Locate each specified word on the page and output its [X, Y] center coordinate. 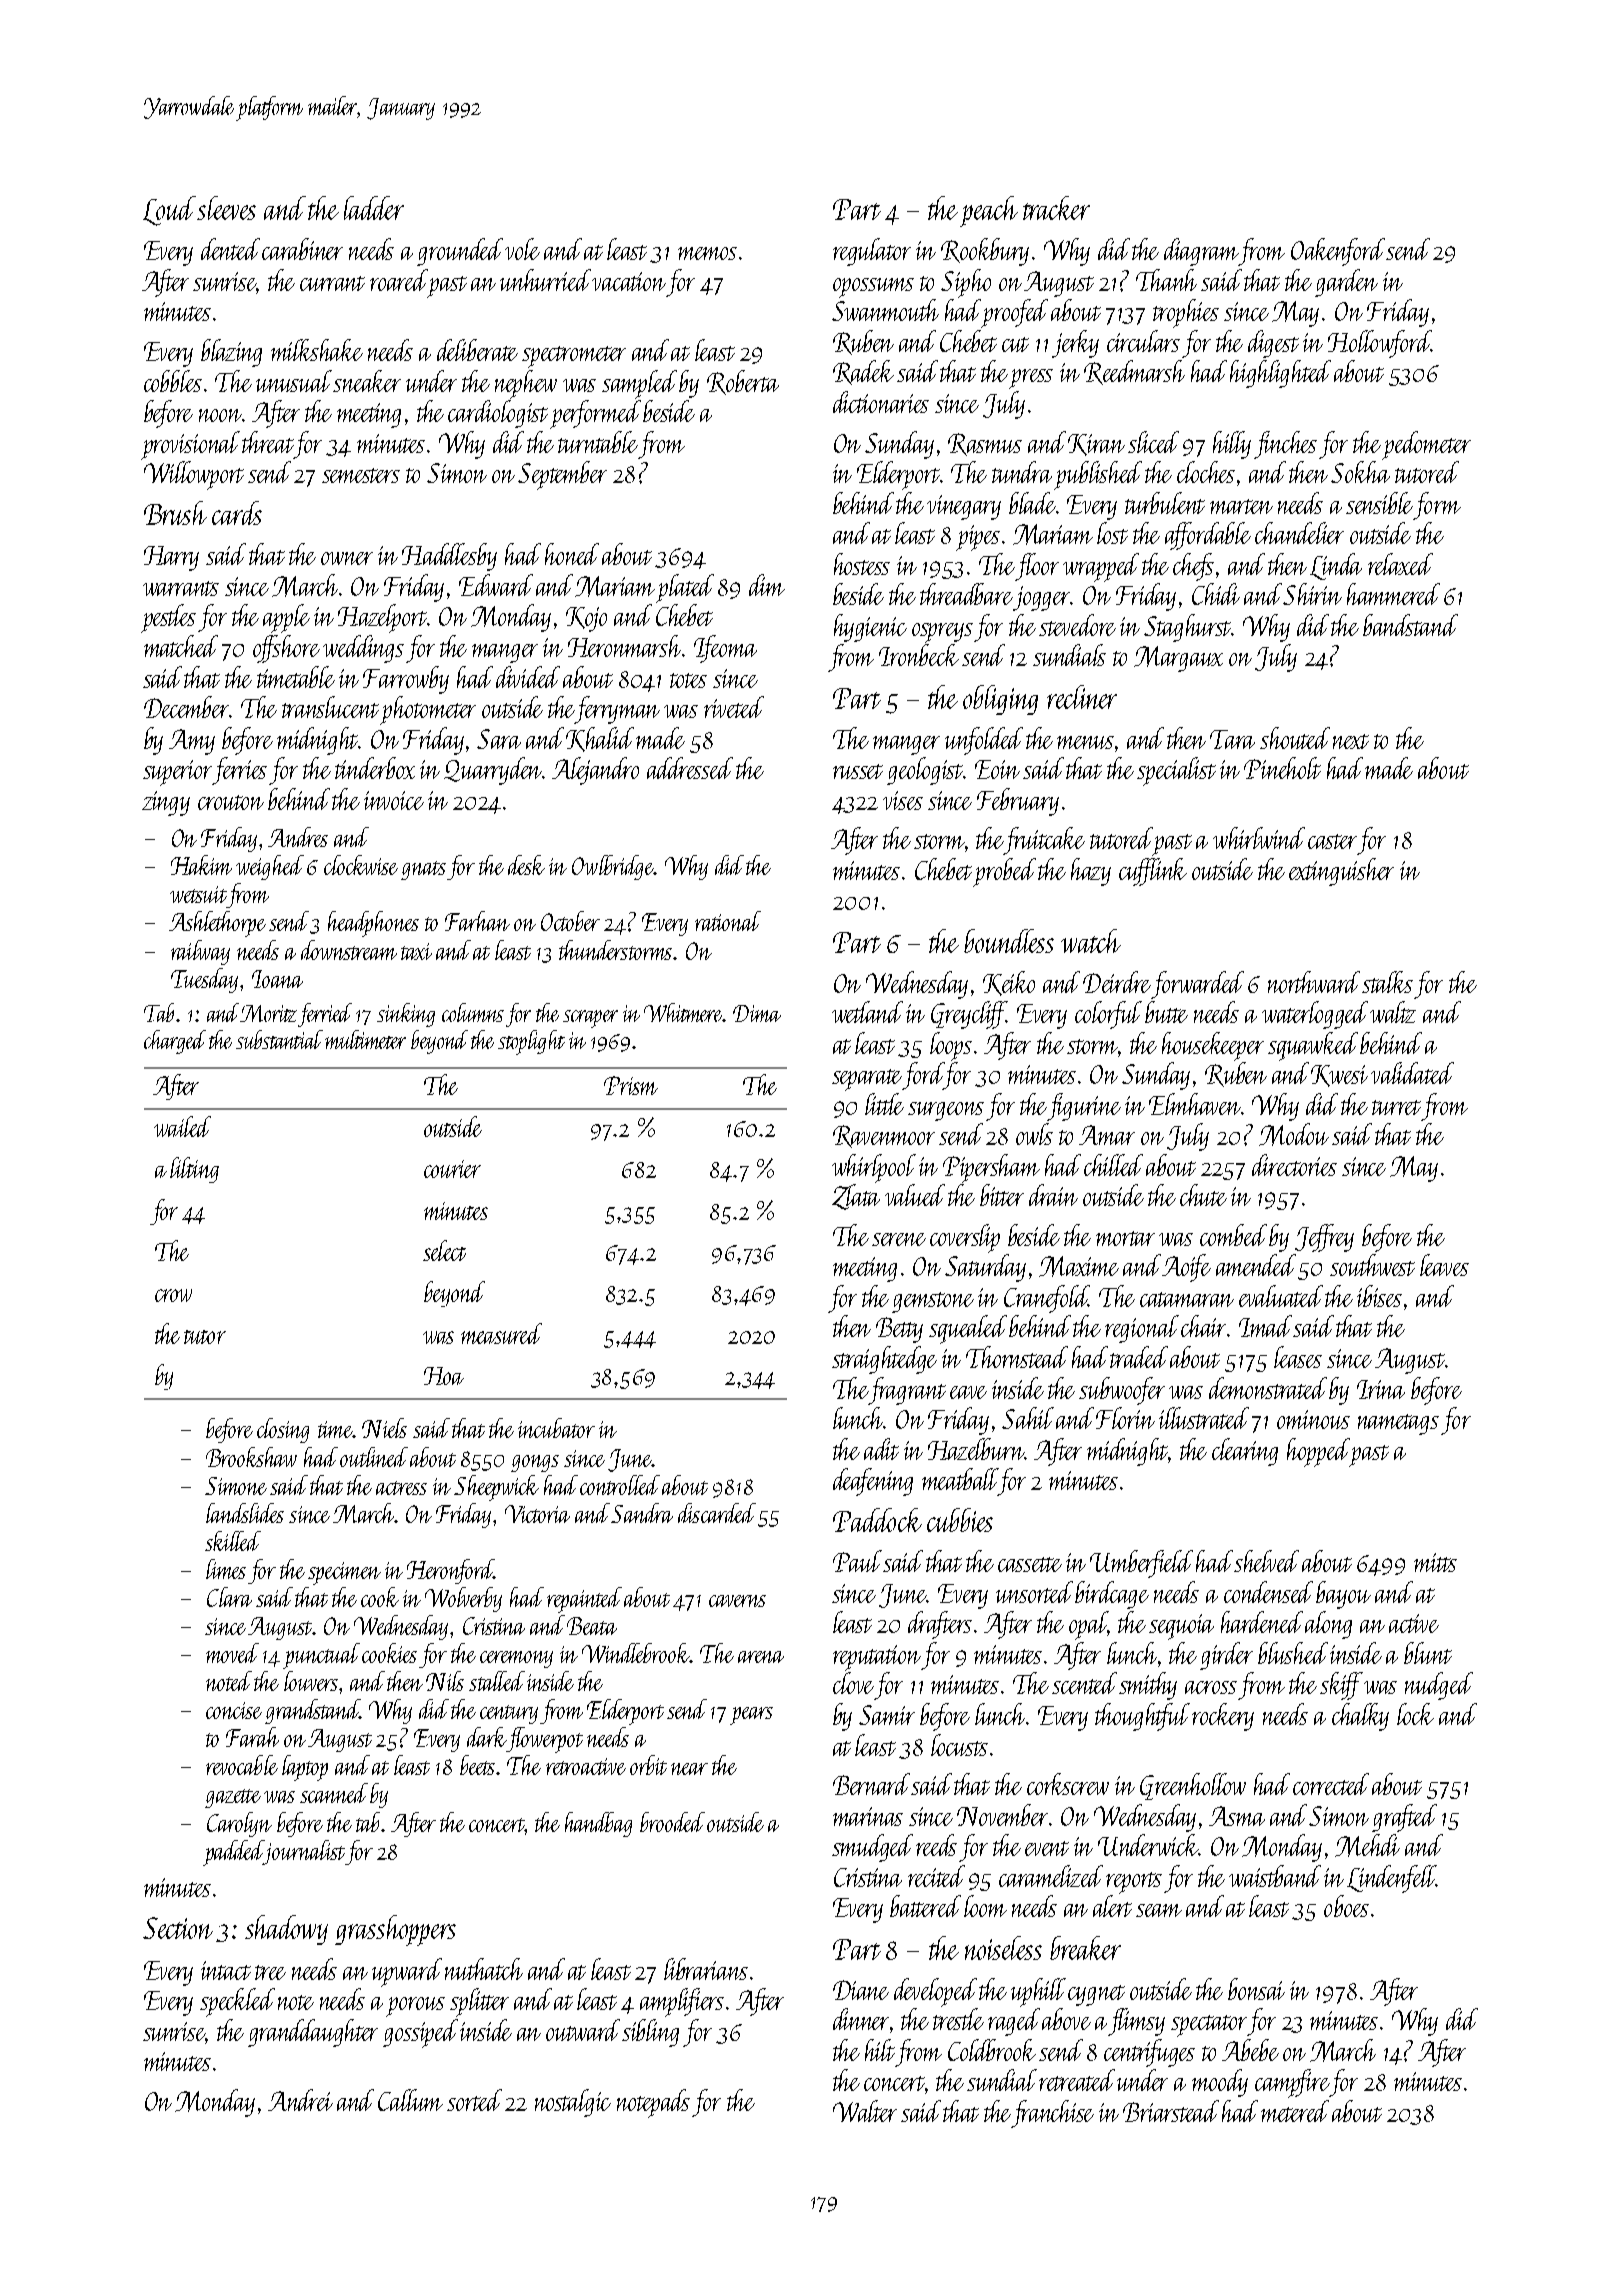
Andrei [300, 2100]
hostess [862, 564]
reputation [877, 1658]
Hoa [444, 1376]
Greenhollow [1193, 1786]
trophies [1186, 313]
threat [268, 442]
